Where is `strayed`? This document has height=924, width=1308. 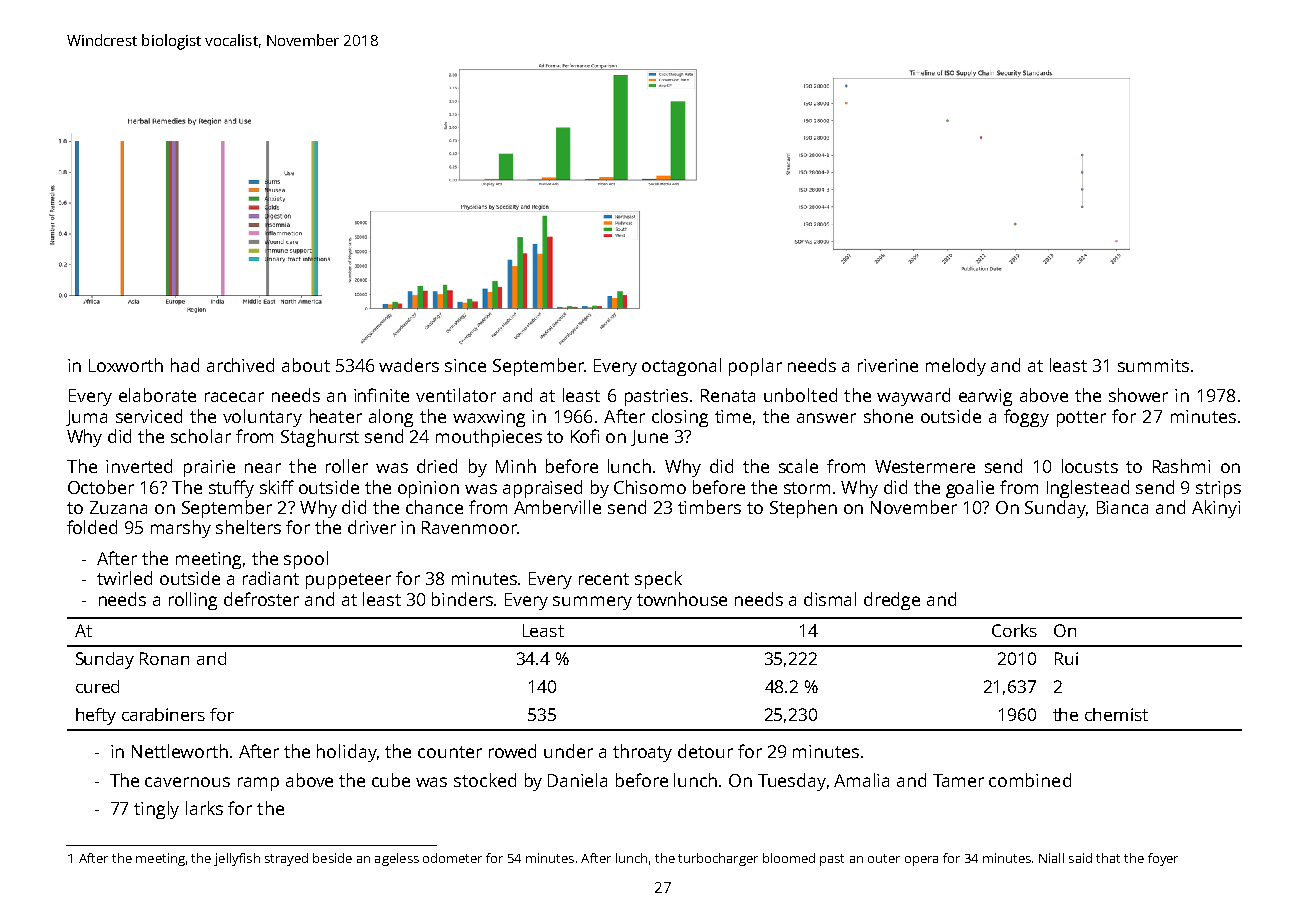
strayed is located at coordinates (286, 859).
